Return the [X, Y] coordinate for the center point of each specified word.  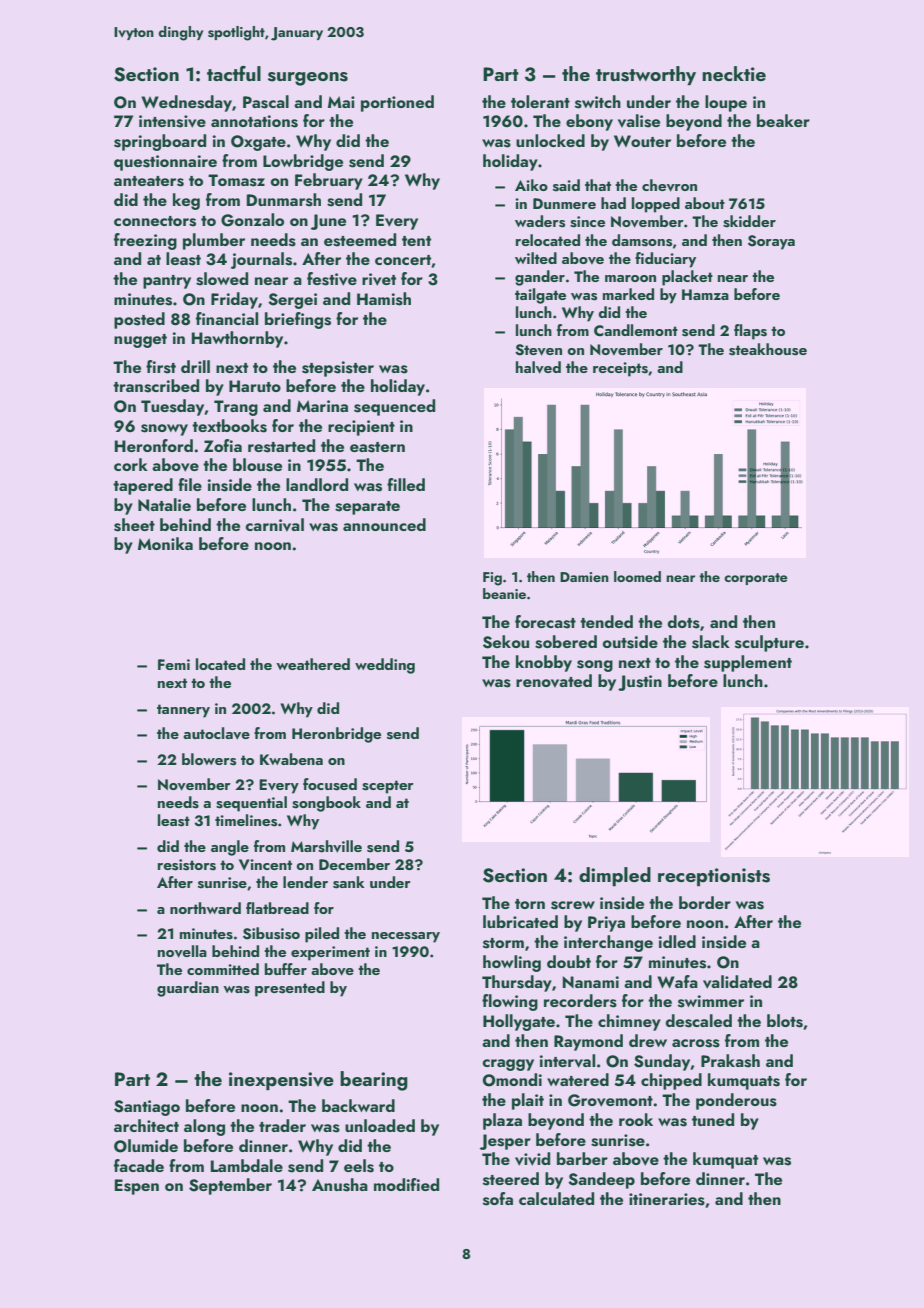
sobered [566, 642]
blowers [209, 759]
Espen [137, 1187]
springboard [160, 142]
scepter [388, 787]
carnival [274, 525]
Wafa [677, 981]
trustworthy [646, 75]
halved [538, 367]
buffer [286, 969]
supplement [748, 663]
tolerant [540, 101]
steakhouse [768, 349]
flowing [510, 1002]
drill [195, 366]
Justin [640, 683]
